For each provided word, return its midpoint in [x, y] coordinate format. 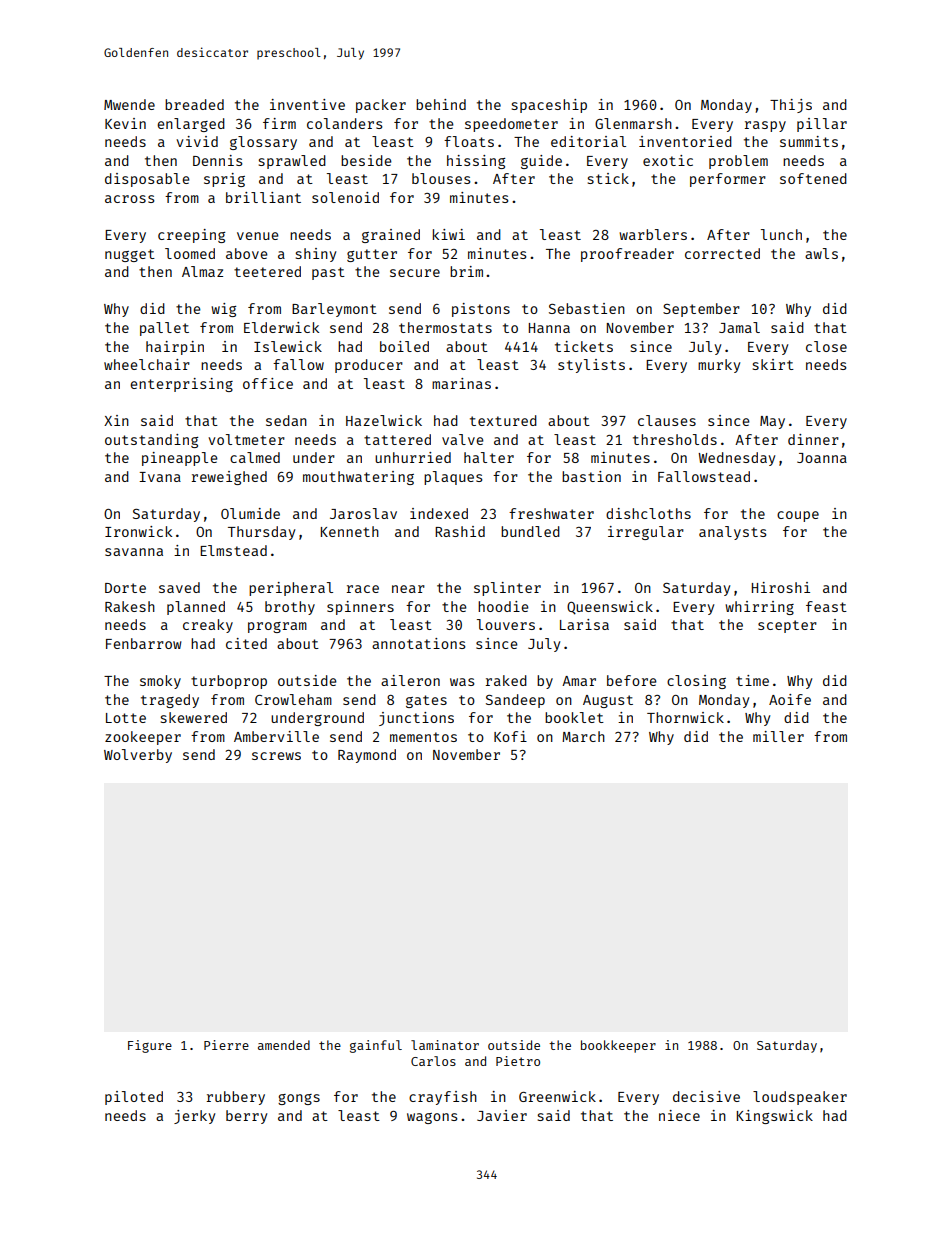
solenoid [345, 197]
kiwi [449, 234]
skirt [773, 364]
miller [778, 736]
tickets [584, 346]
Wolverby [138, 756]
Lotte [126, 718]
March [583, 736]
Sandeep [515, 701]
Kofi [510, 736]
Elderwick [281, 327]
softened [813, 178]
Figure [150, 1046]
